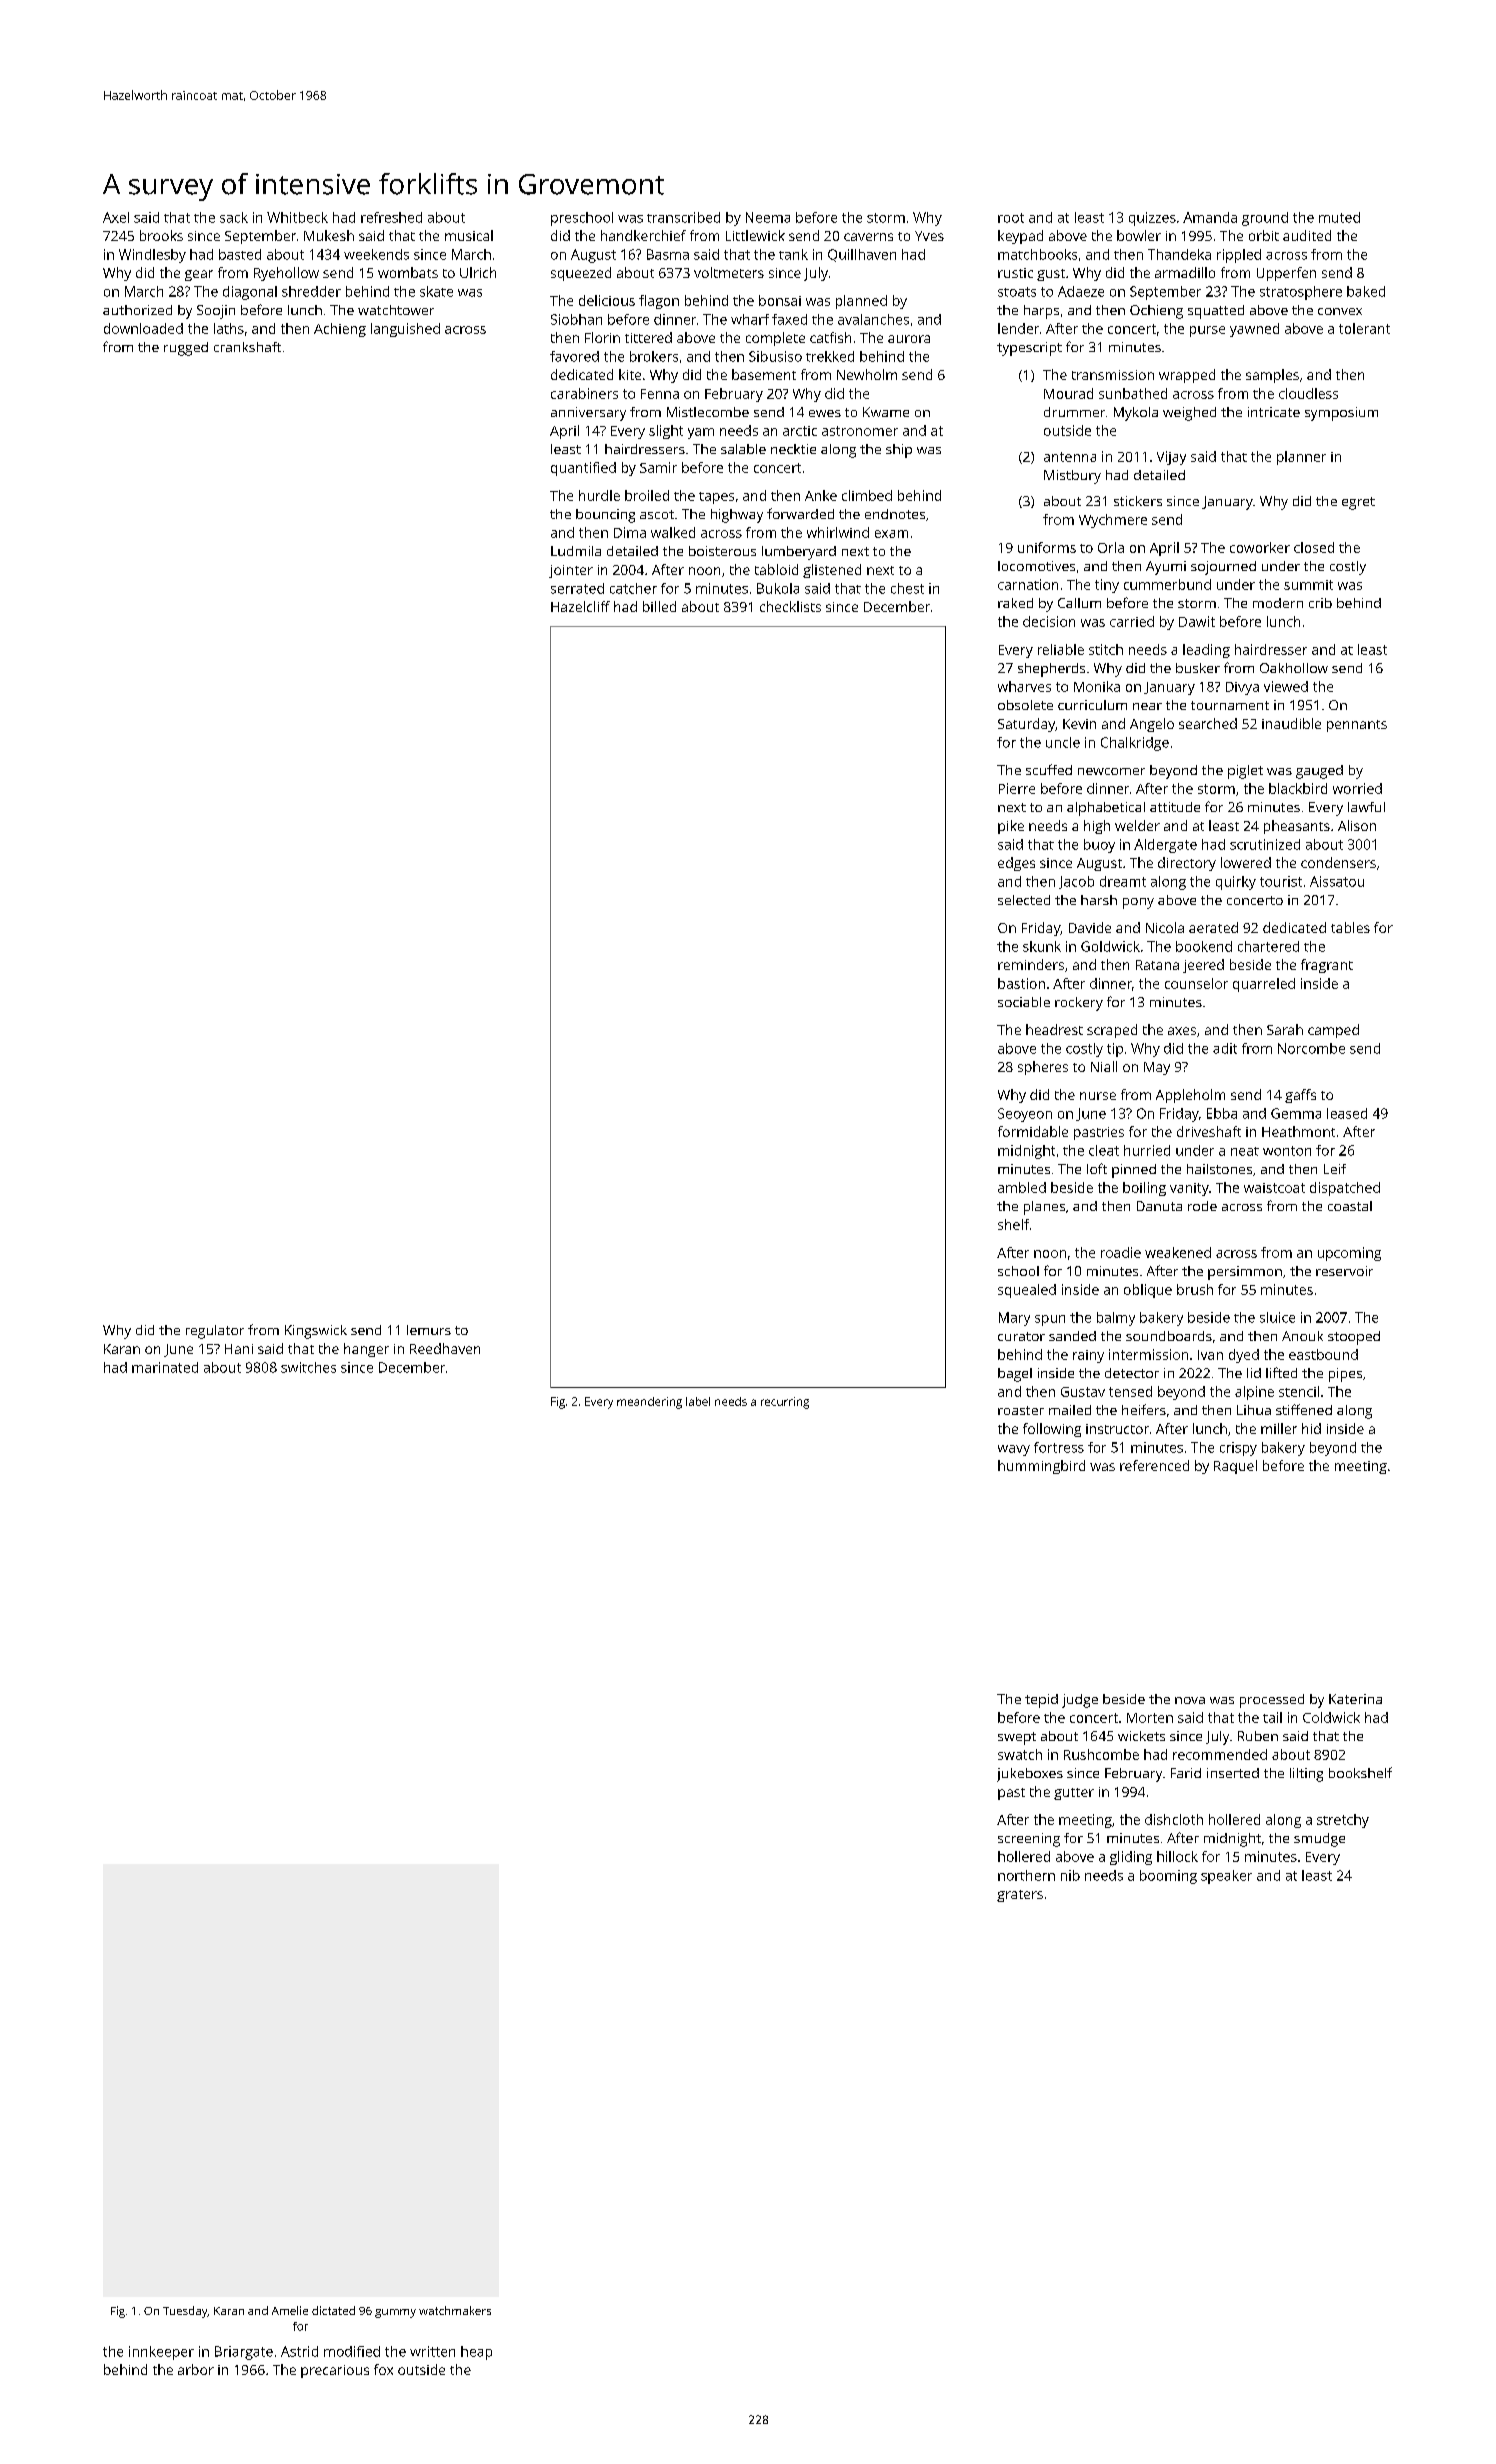 The height and width of the page is (2464, 1496). I want to click on swatch, so click(1020, 1754).
